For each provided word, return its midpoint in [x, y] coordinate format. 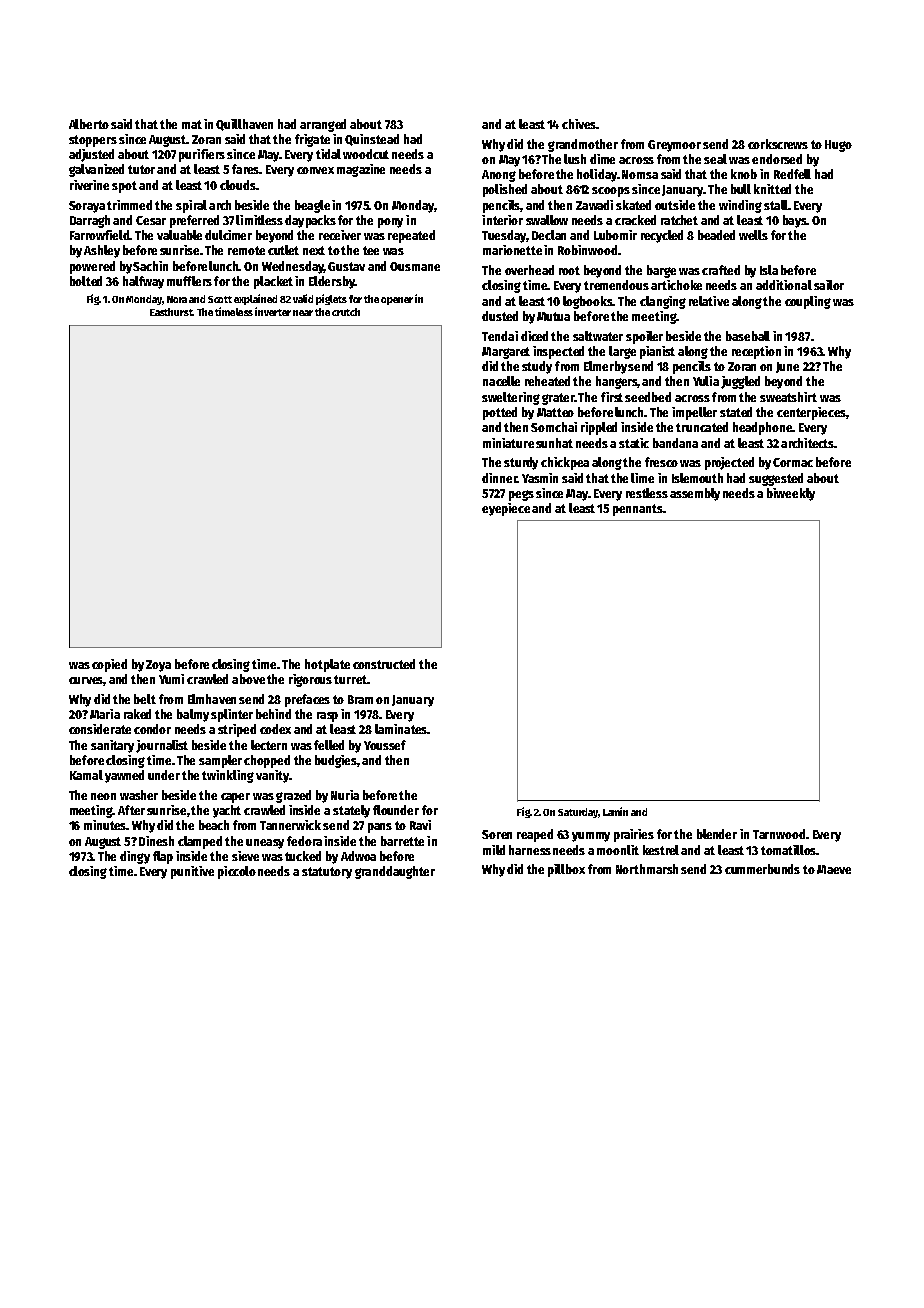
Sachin [150, 266]
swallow [547, 220]
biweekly [791, 494]
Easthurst [171, 312]
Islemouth [697, 478]
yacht [227, 811]
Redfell [792, 174]
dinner [499, 478]
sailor [829, 285]
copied [109, 665]
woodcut [366, 154]
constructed [384, 664]
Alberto [89, 124]
